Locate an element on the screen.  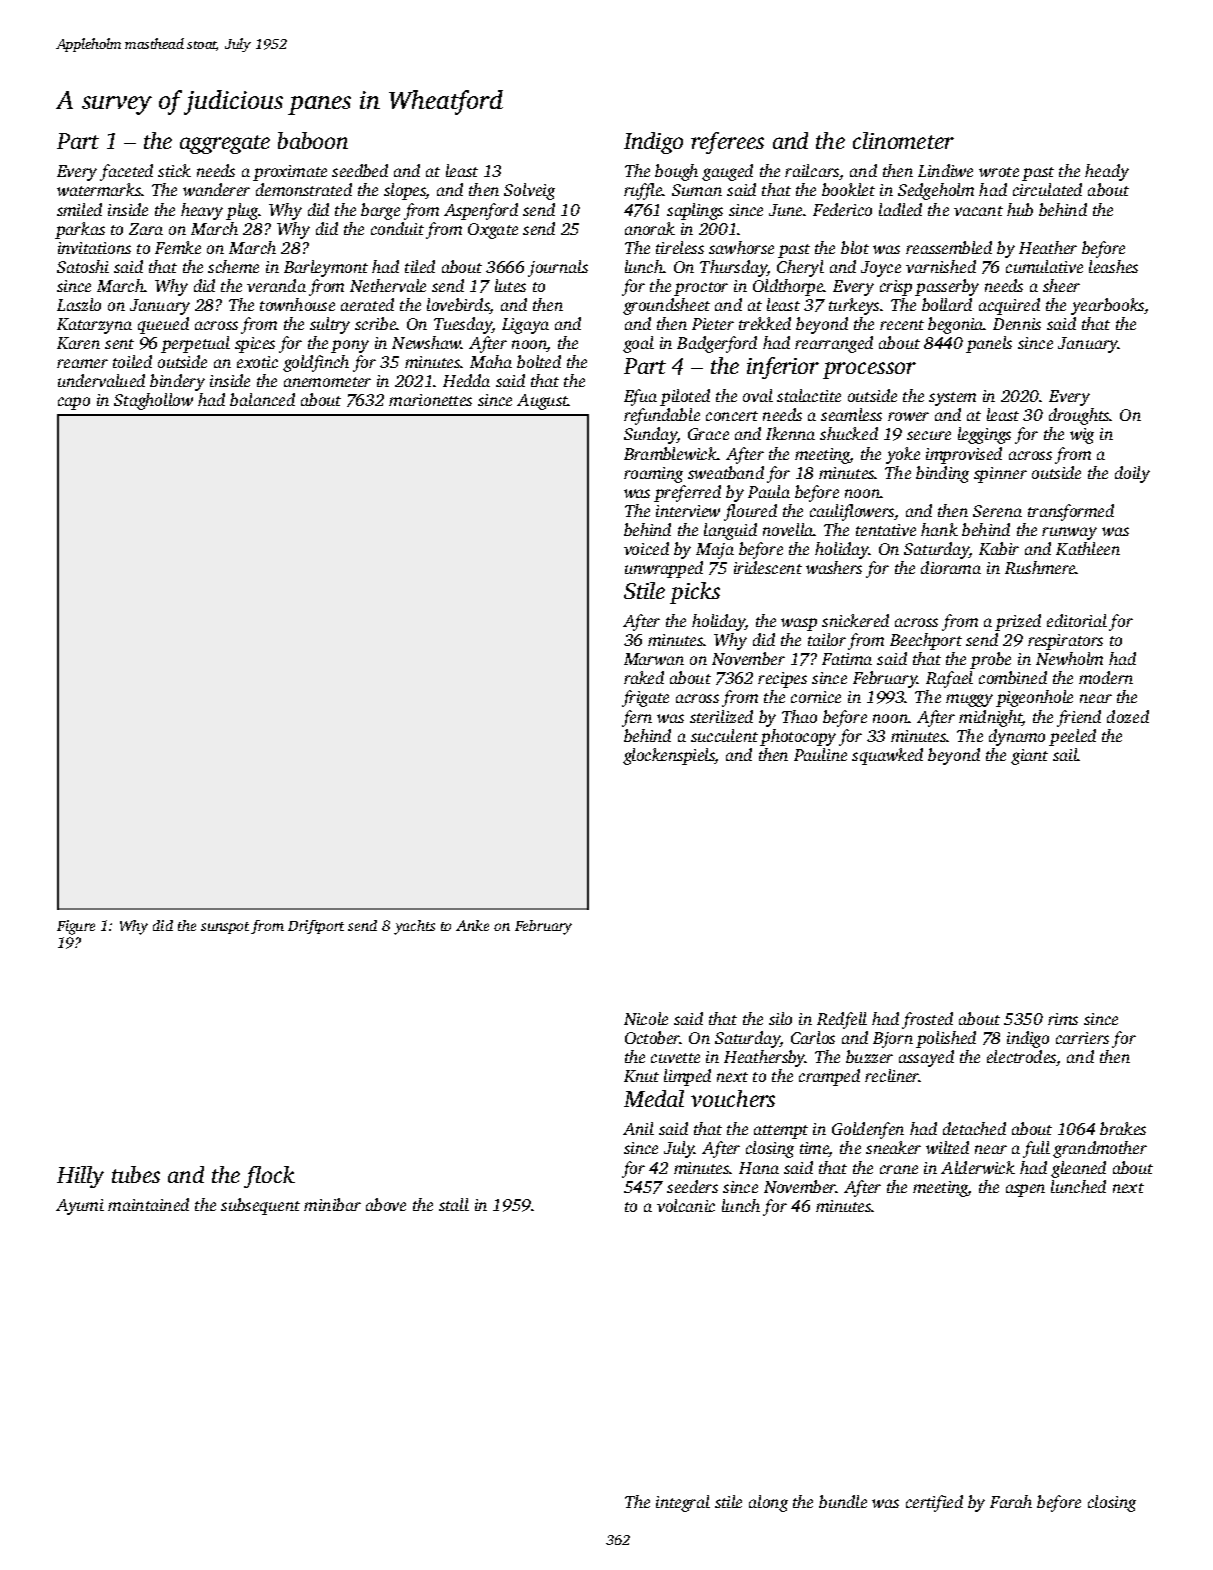
Ayumi is located at coordinates (80, 1207).
